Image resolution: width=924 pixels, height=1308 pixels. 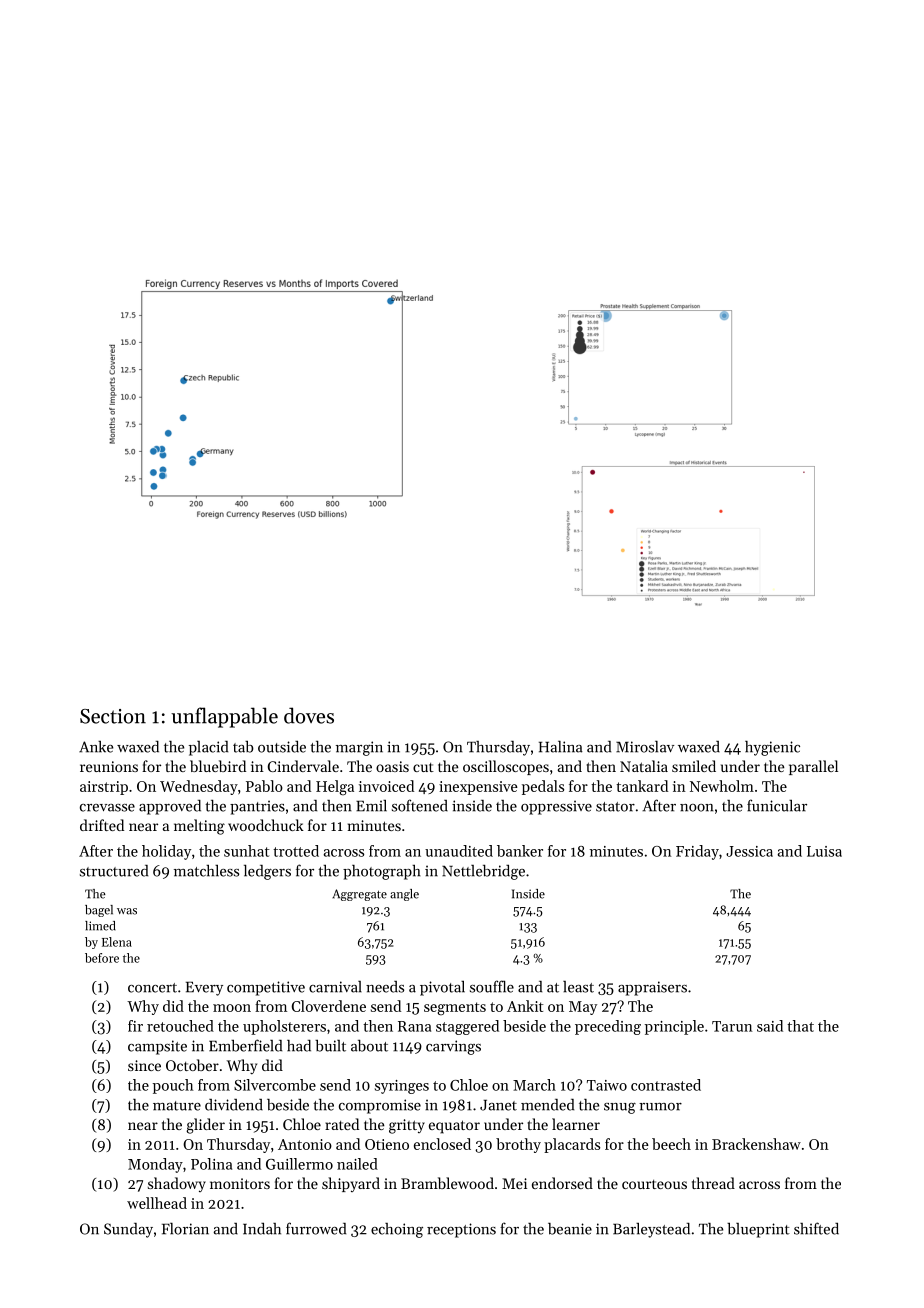 What do you see at coordinates (772, 748) in the screenshot?
I see `hygienic` at bounding box center [772, 748].
